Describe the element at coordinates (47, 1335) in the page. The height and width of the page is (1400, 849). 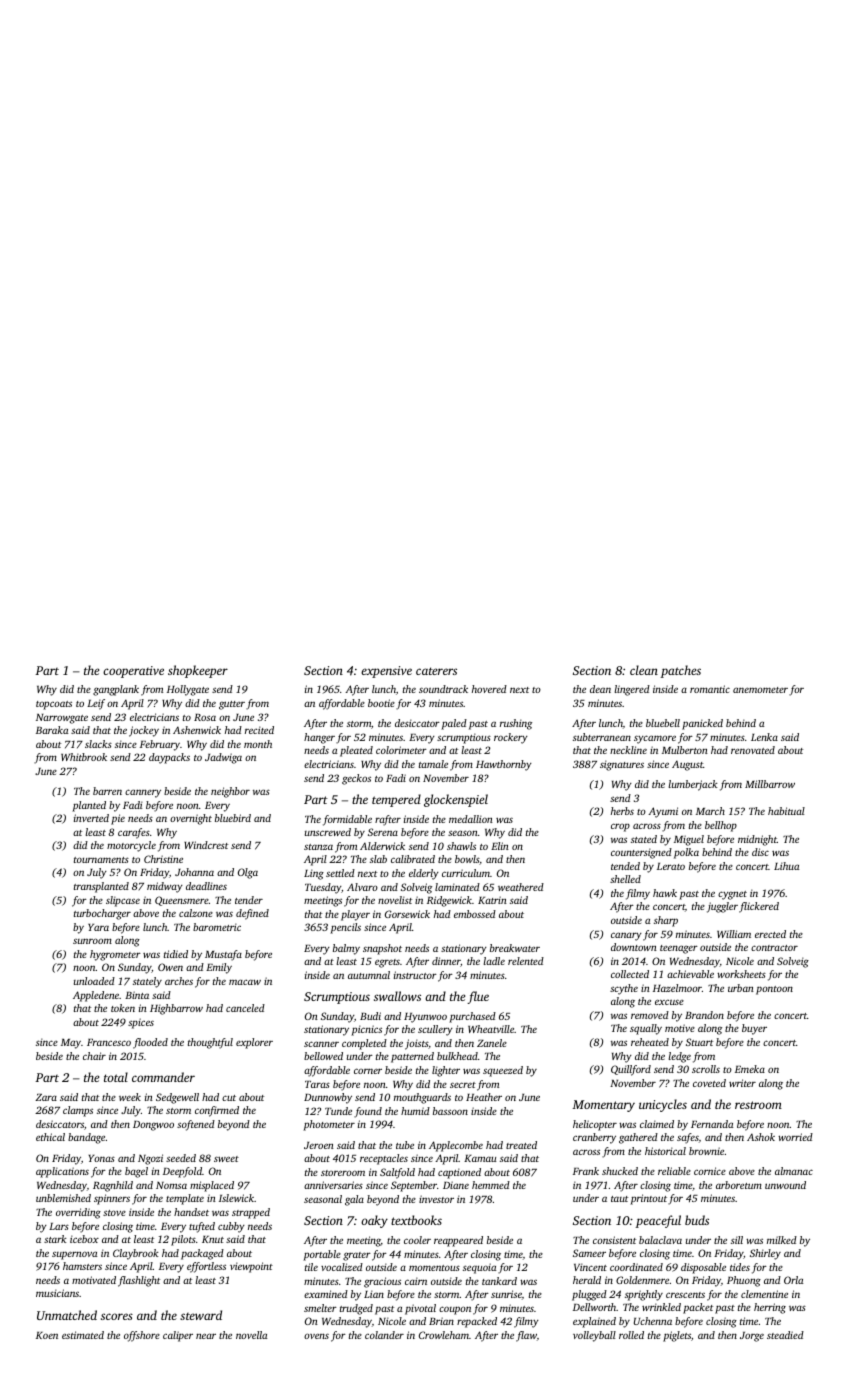
I see `Koen` at that location.
